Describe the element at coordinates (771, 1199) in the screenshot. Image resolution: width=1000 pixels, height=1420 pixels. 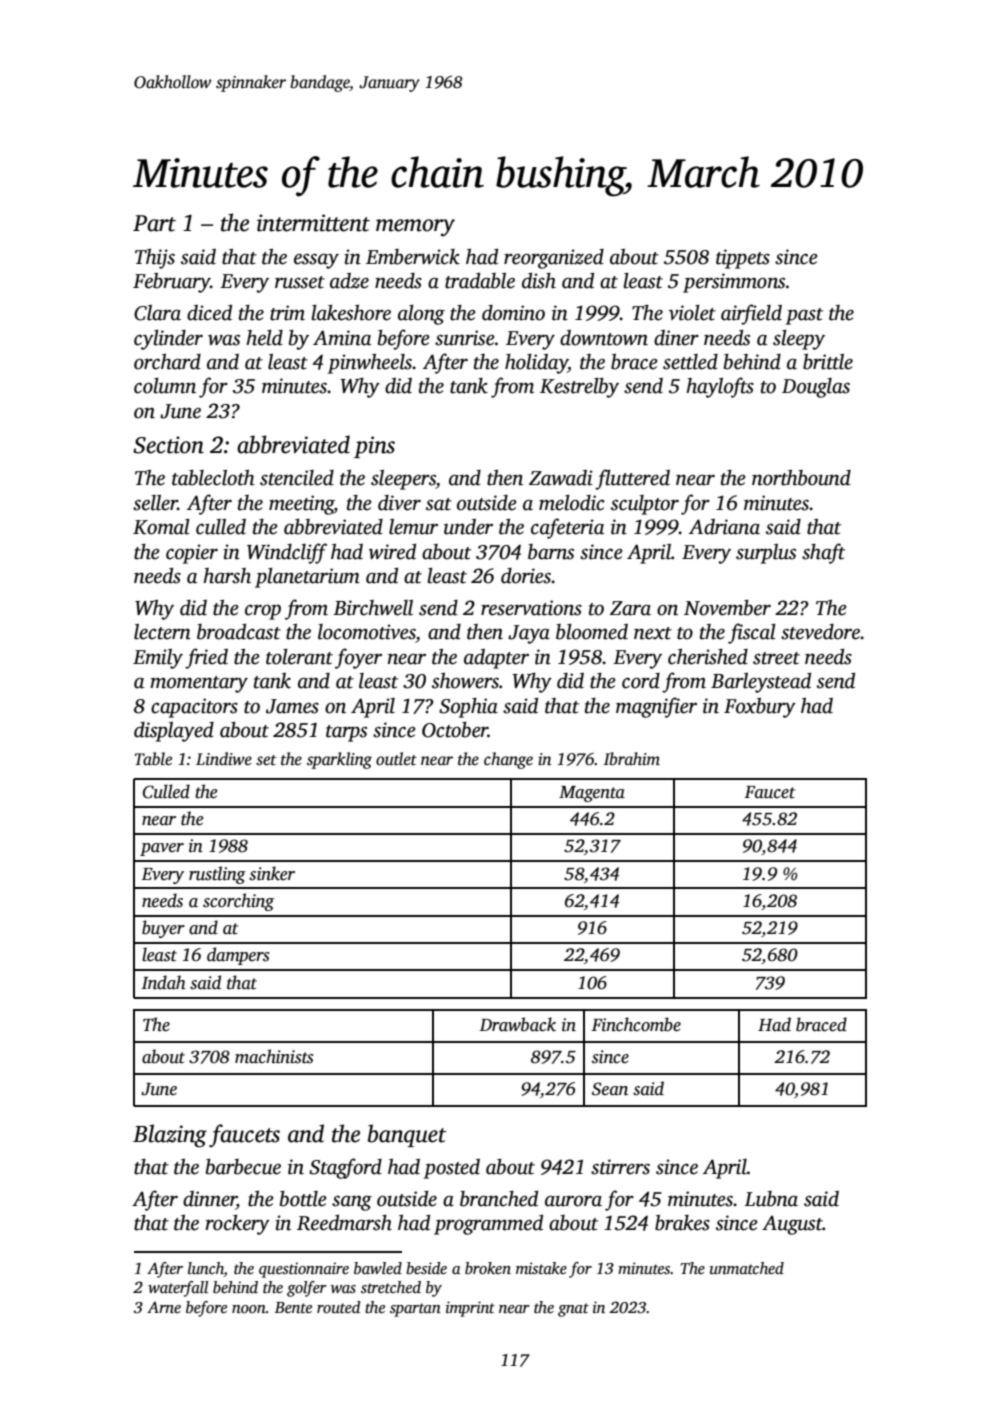
I see `Lubna` at that location.
